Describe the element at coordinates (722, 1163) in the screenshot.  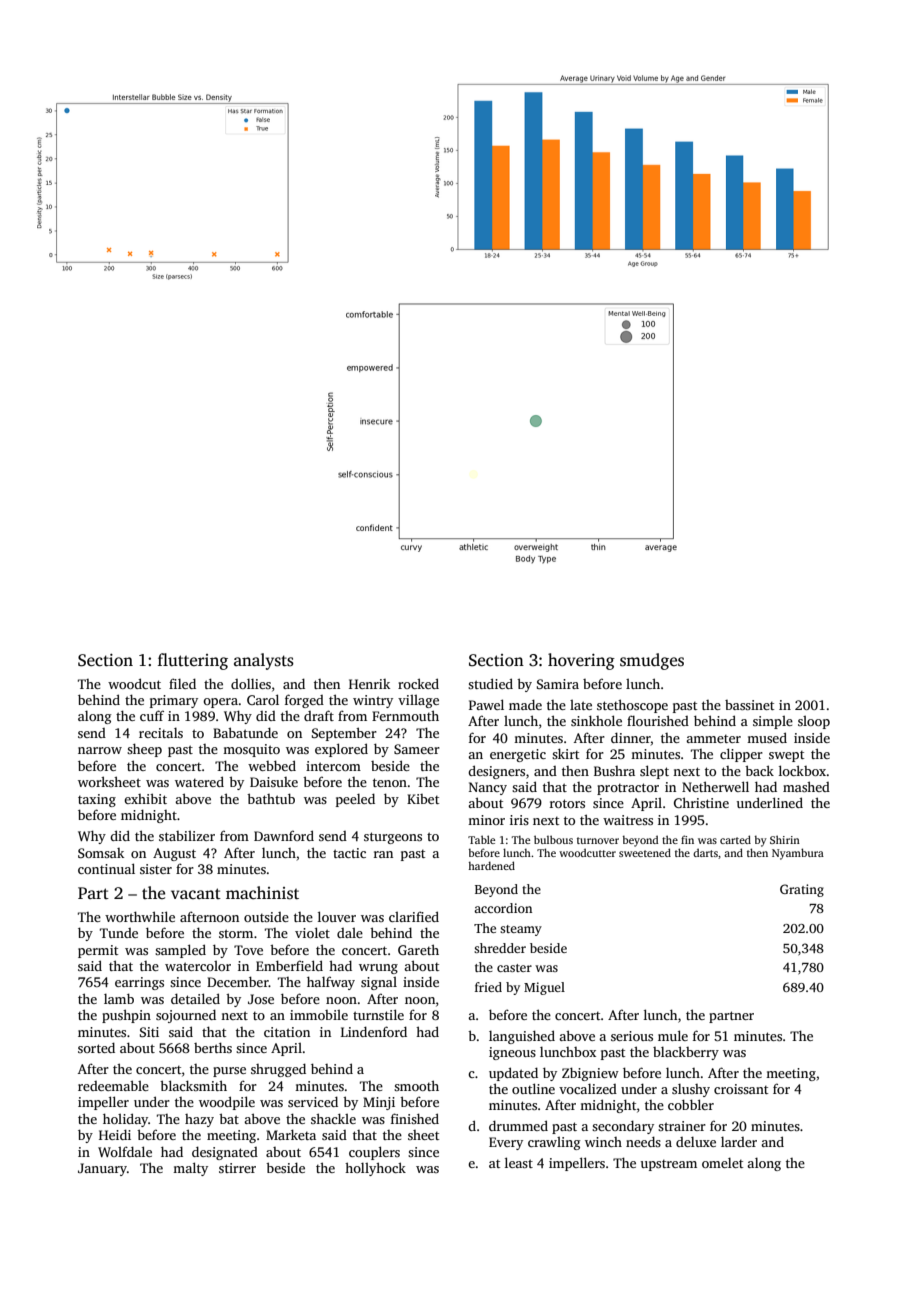
I see `omelet` at that location.
